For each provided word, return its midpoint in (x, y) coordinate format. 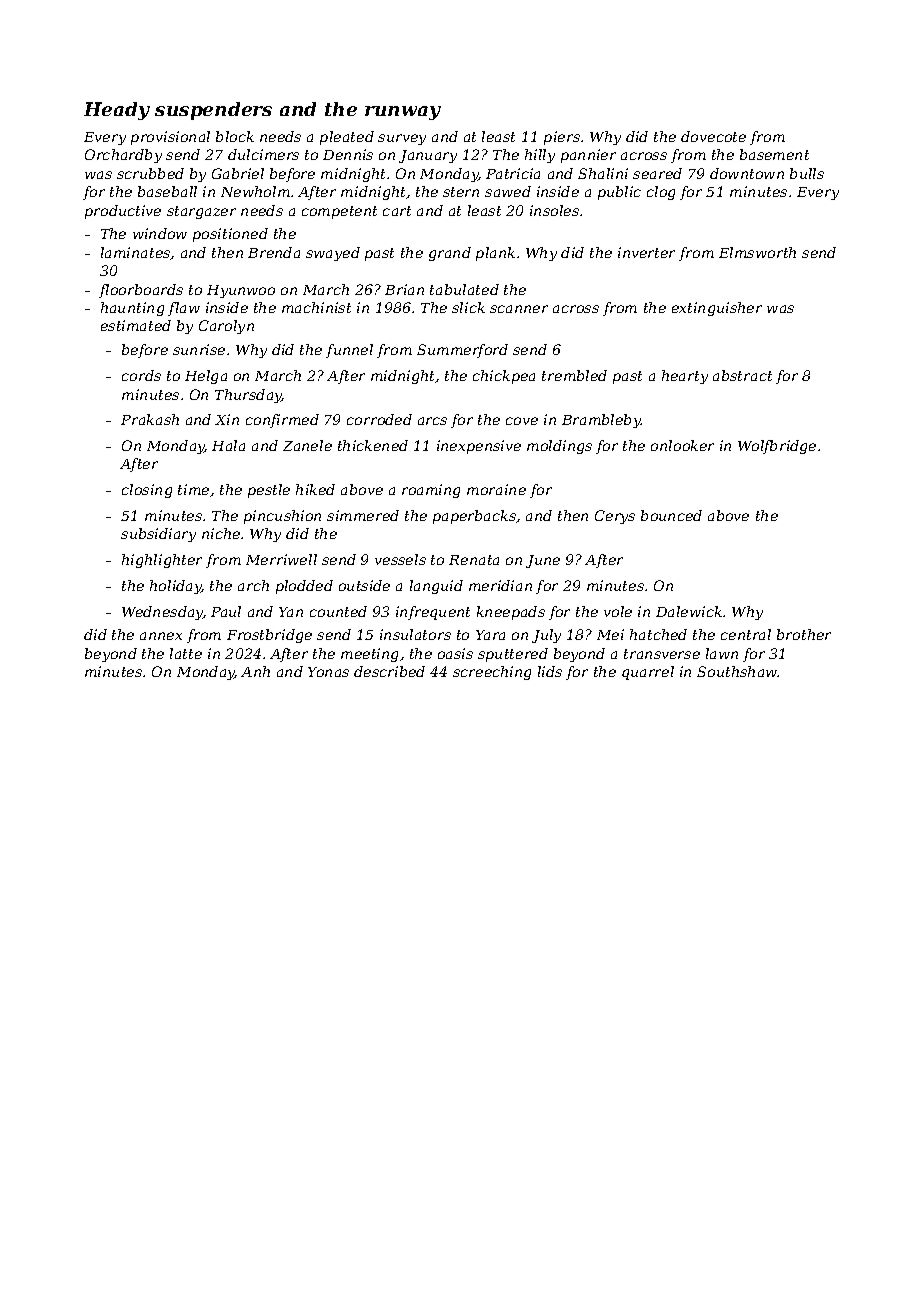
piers (562, 138)
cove (522, 421)
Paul (226, 611)
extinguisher (717, 309)
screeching (492, 673)
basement (774, 154)
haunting (132, 309)
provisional (170, 138)
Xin (227, 419)
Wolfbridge (777, 447)
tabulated (464, 289)
